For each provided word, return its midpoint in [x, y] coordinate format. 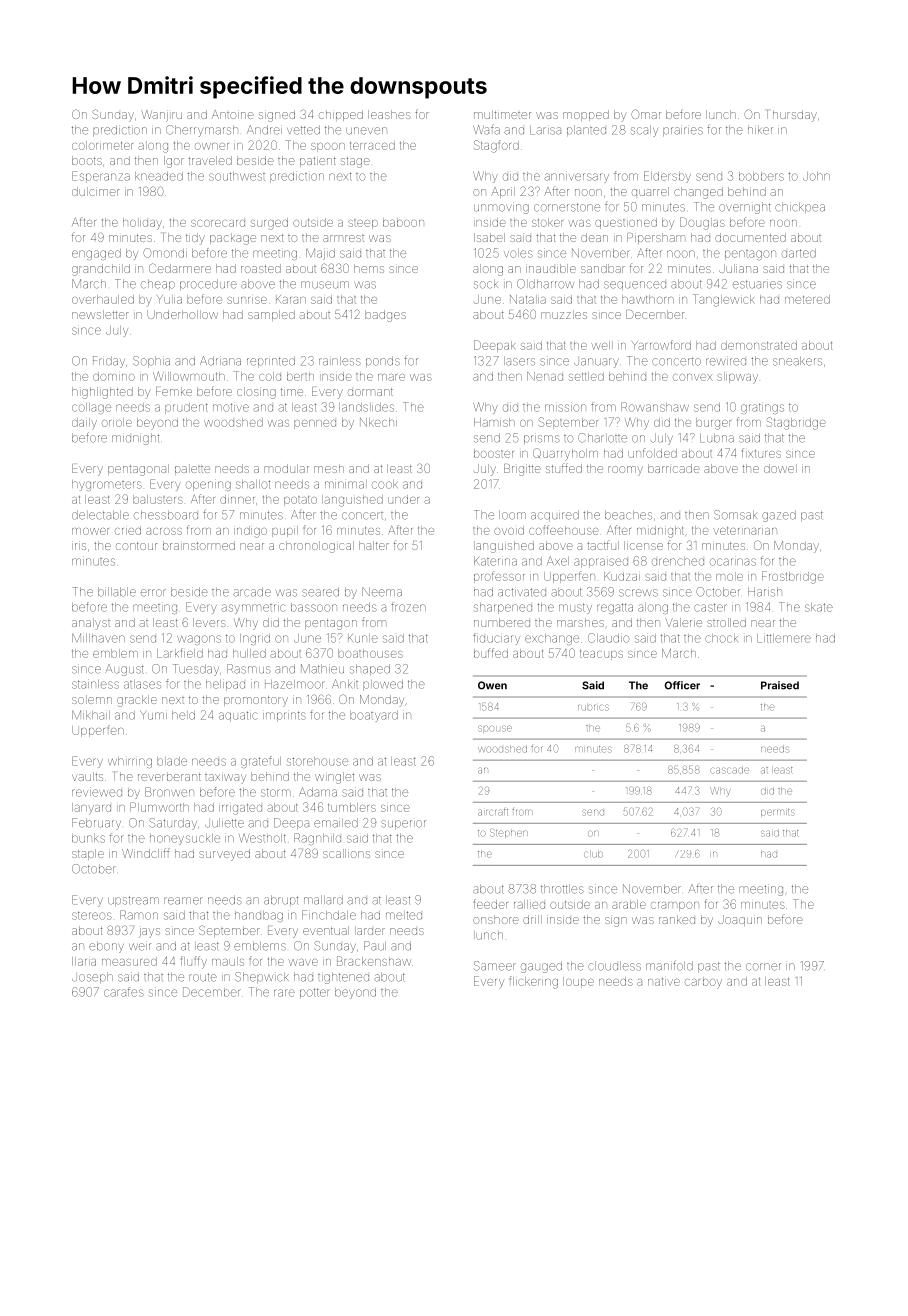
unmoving [501, 208]
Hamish [494, 422]
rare [284, 993]
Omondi [165, 253]
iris [79, 546]
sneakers [797, 361]
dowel [780, 468]
